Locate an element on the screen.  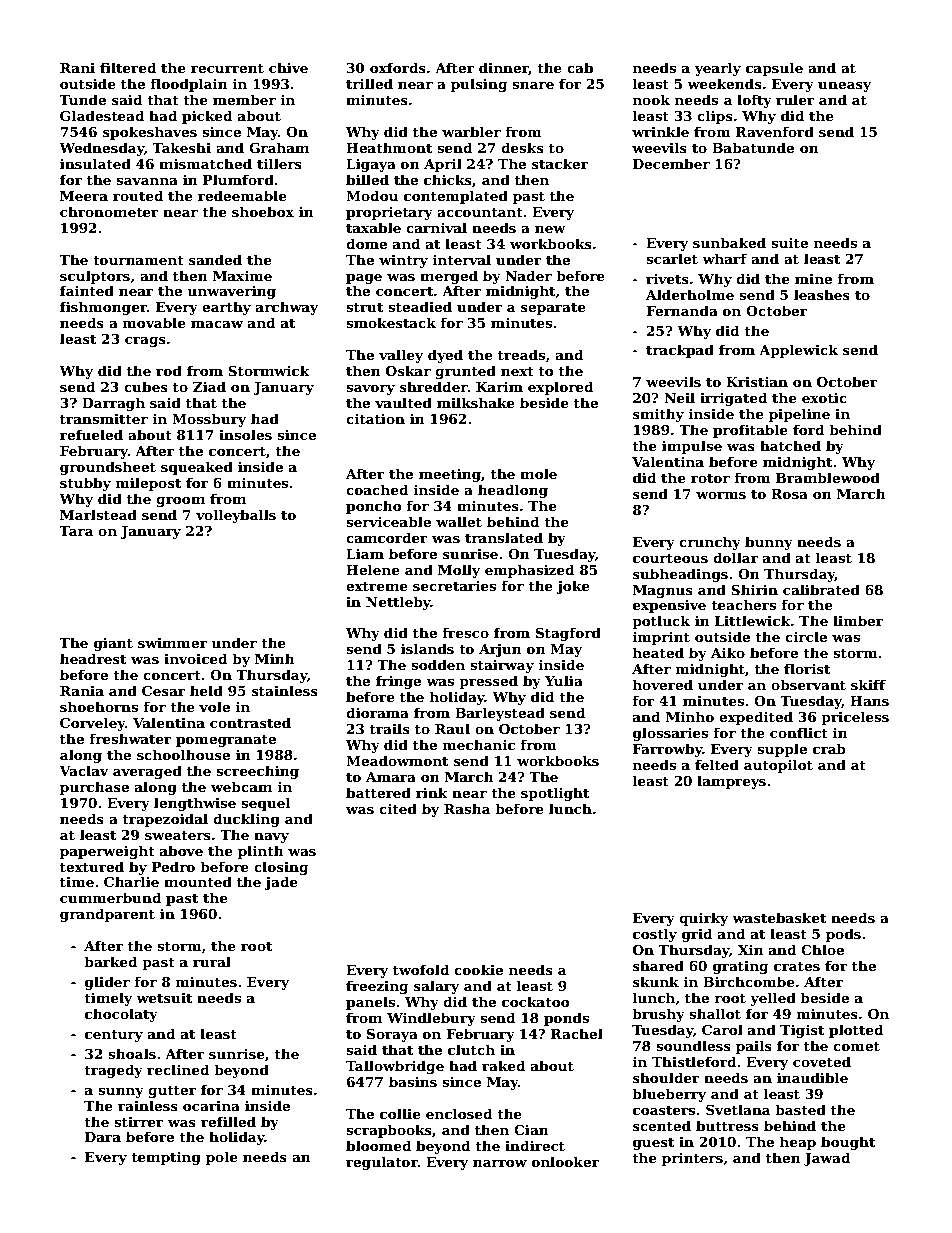
volleyballs is located at coordinates (236, 516).
